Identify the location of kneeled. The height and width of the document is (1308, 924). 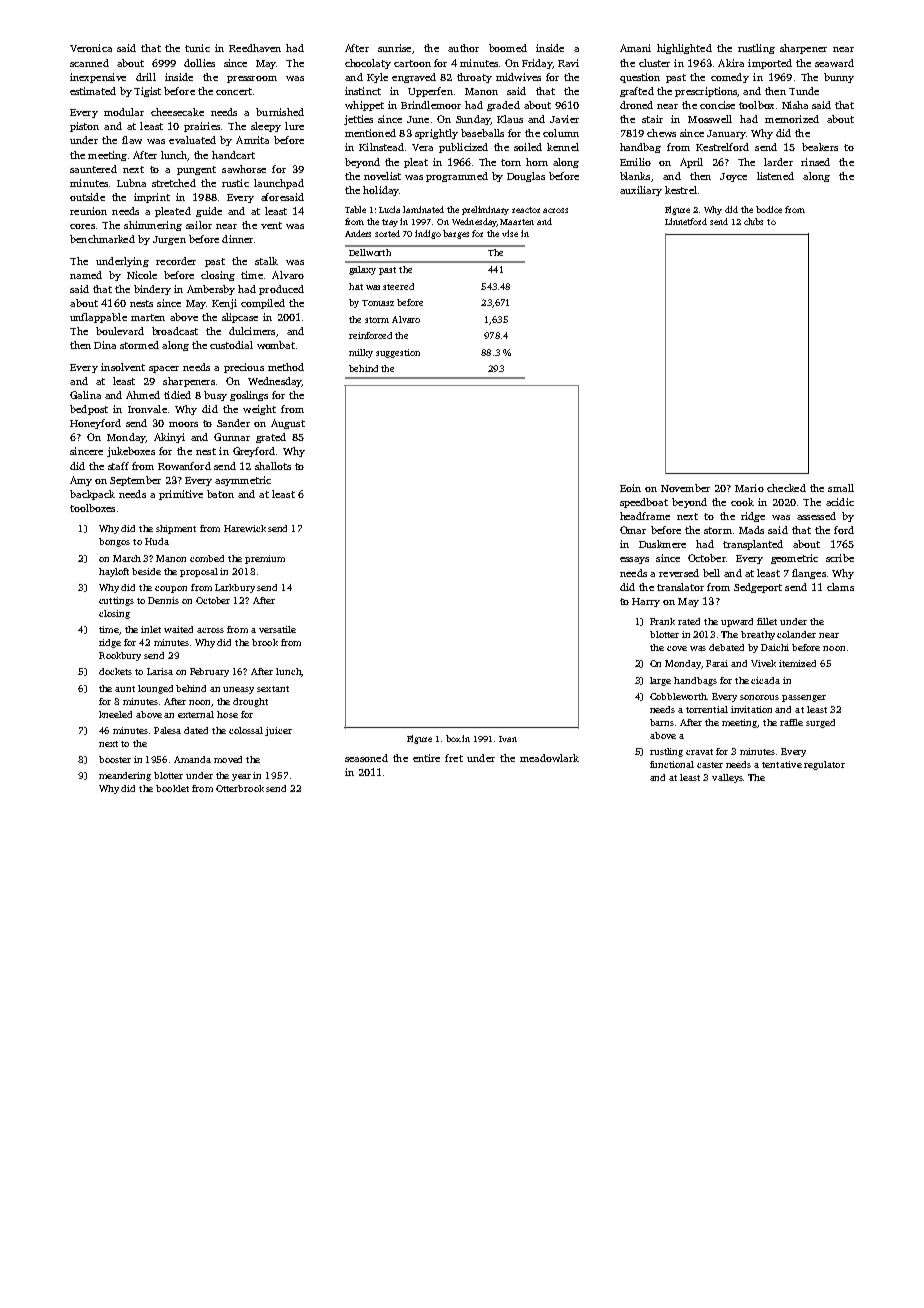
(115, 714).
